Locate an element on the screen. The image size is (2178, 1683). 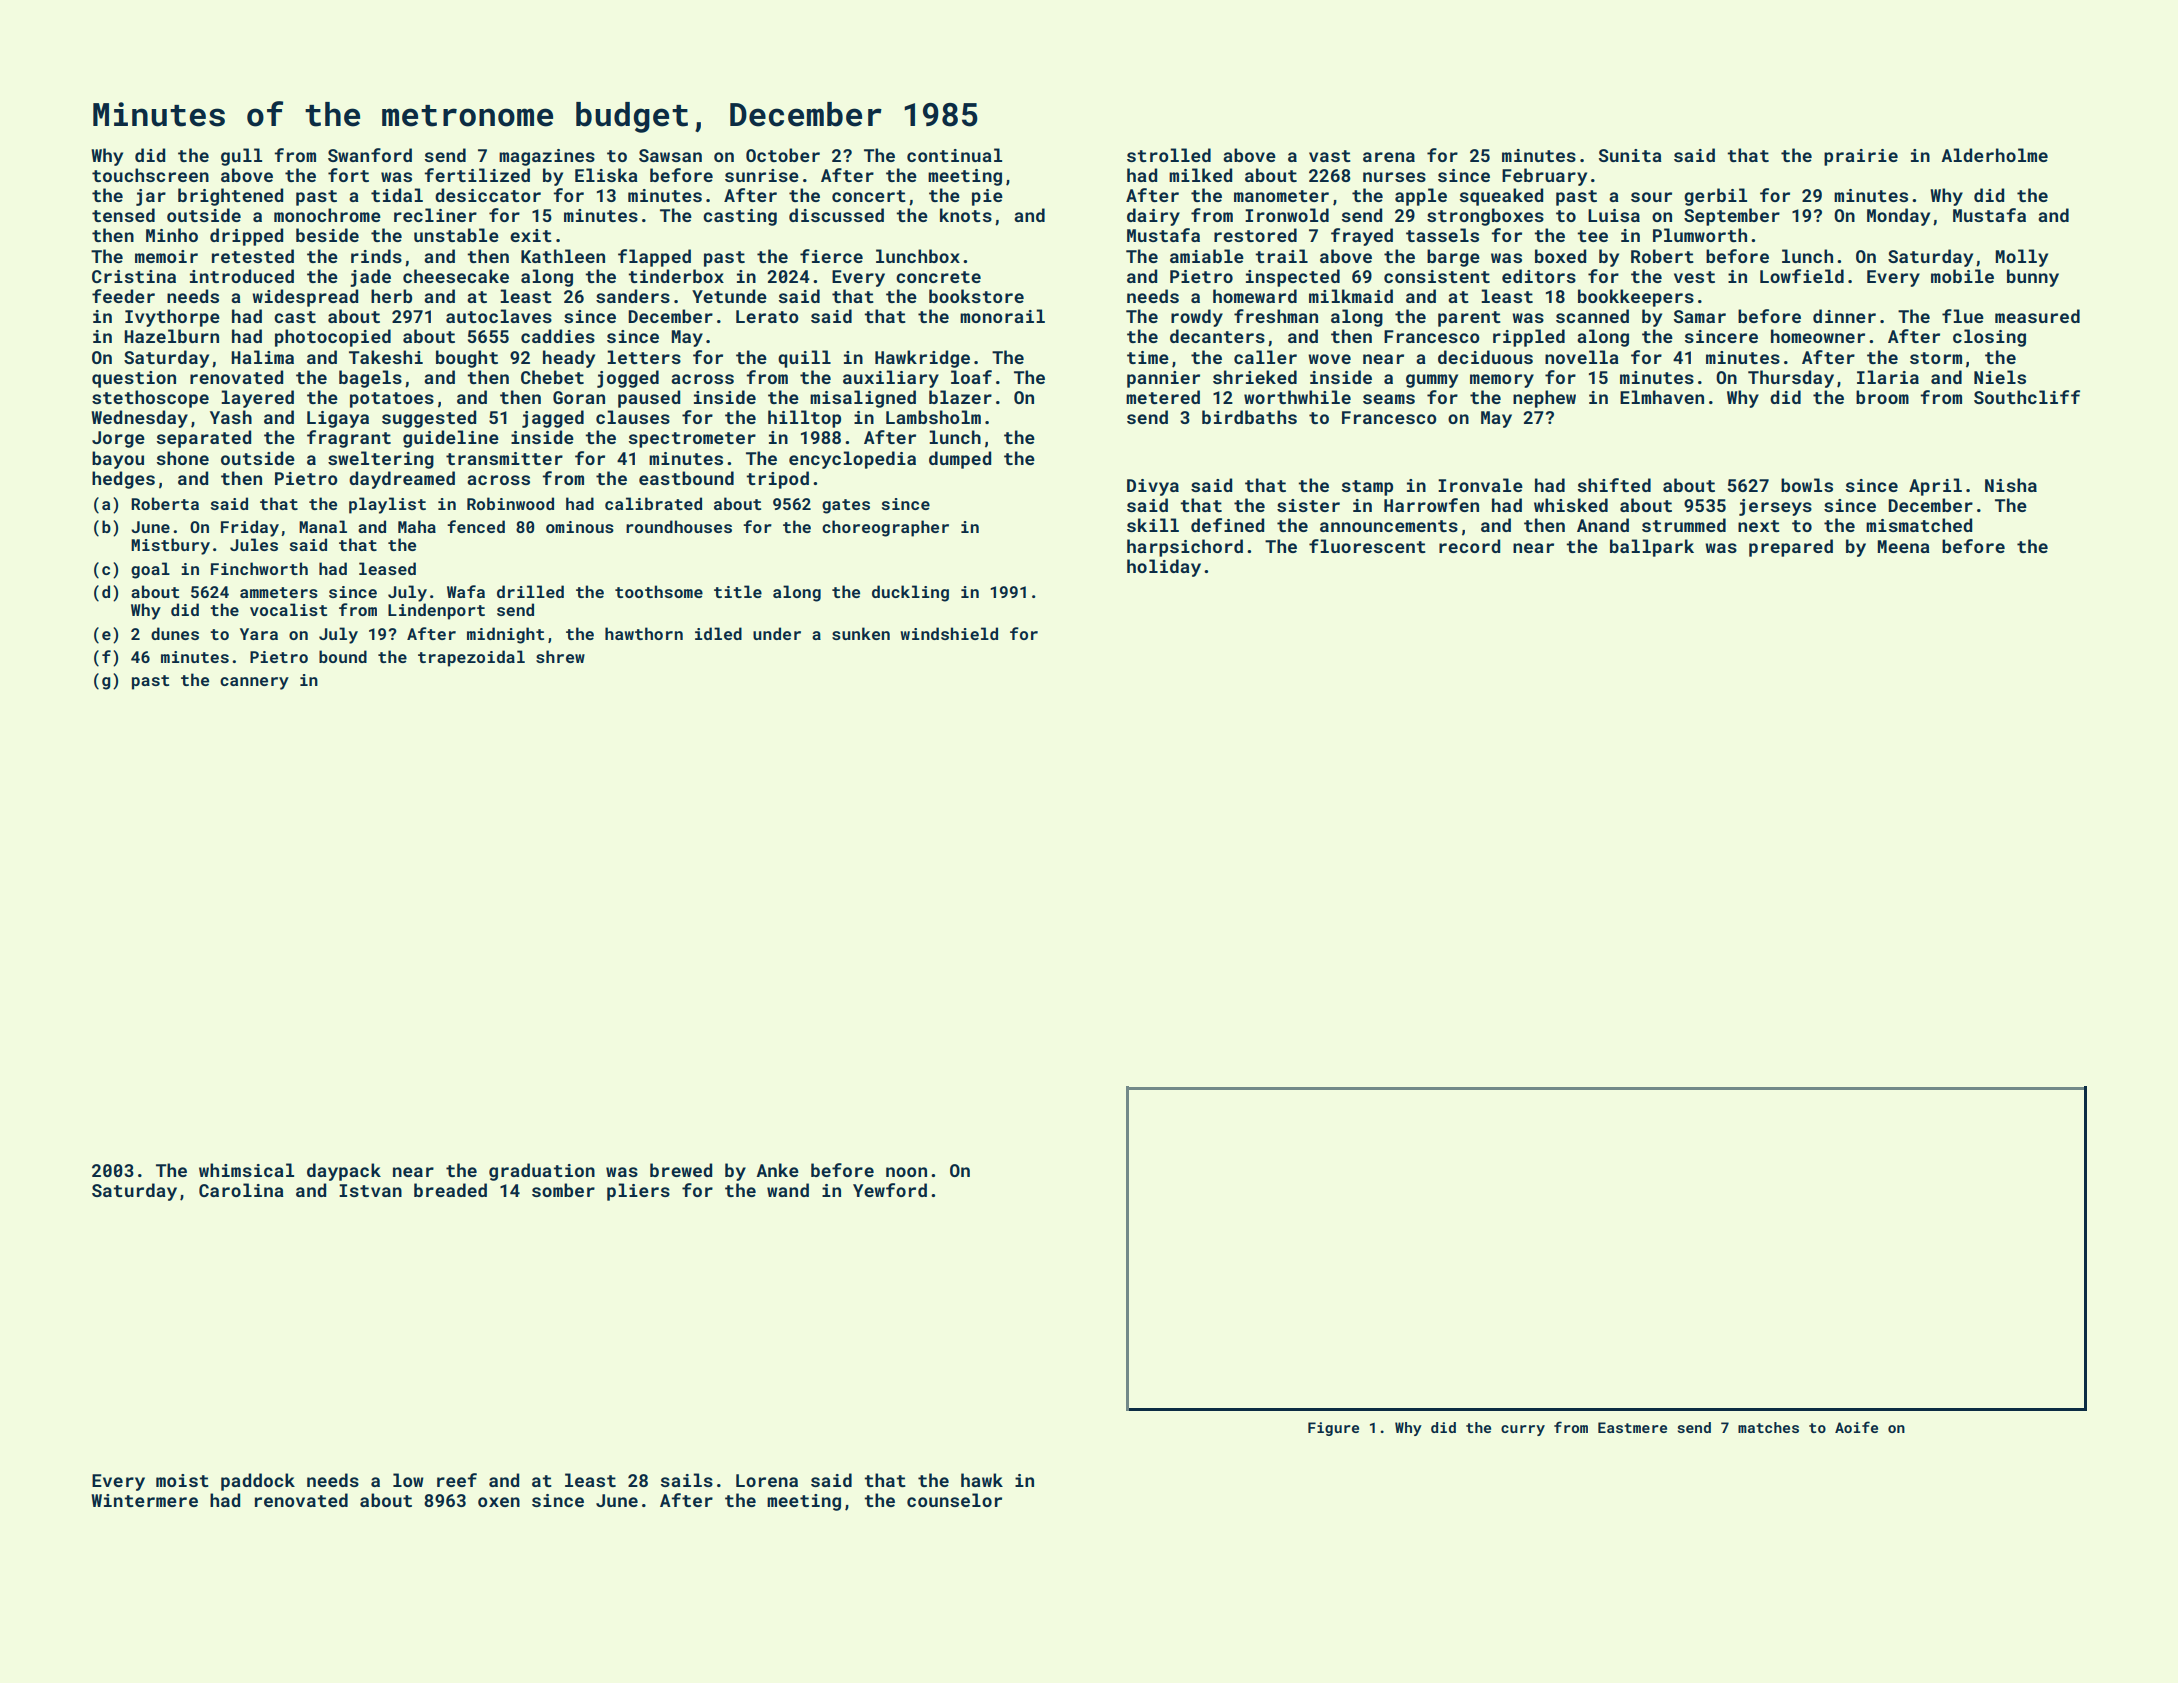
graduation is located at coordinates (542, 1172).
